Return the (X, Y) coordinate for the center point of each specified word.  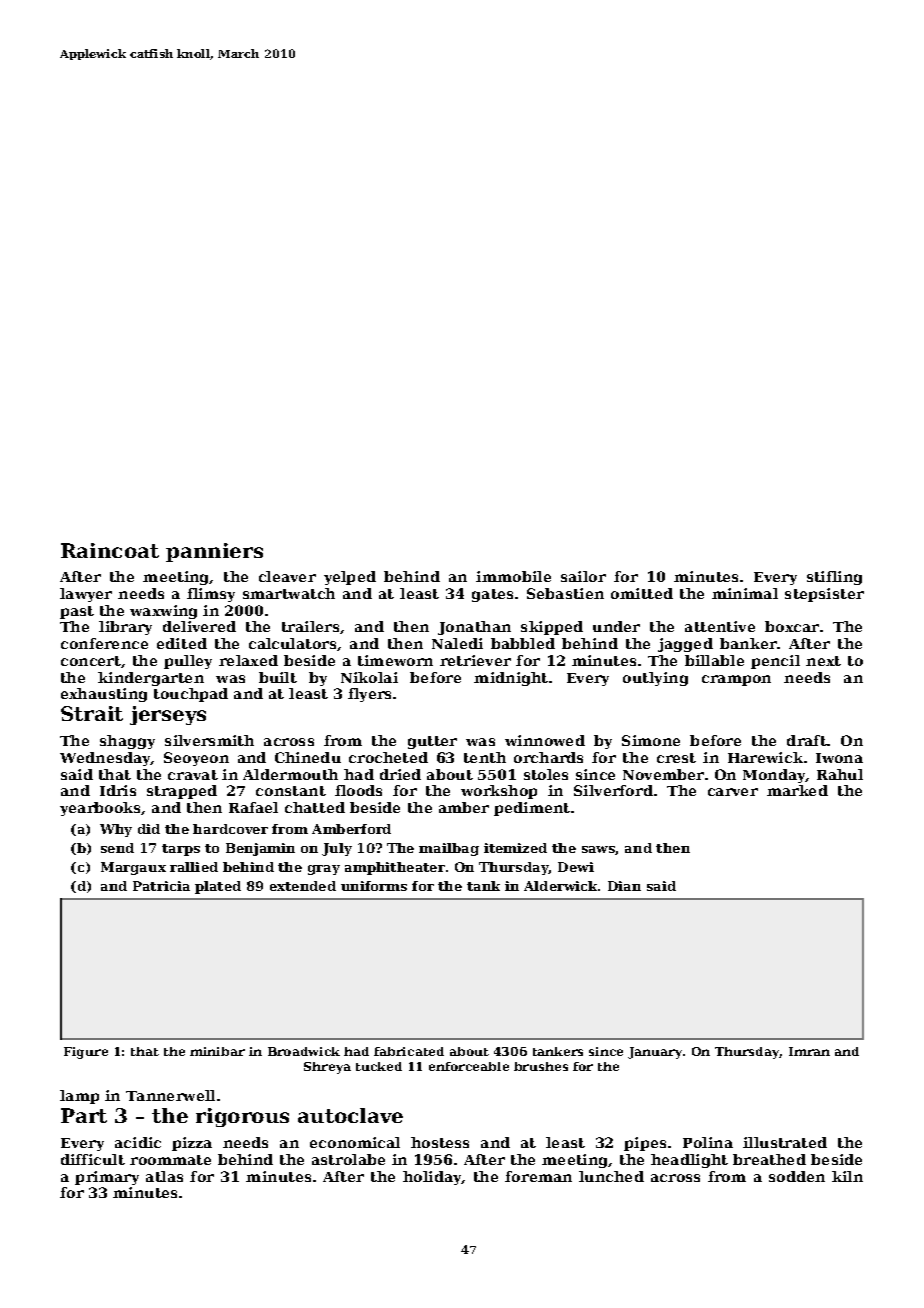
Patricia (161, 886)
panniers (214, 552)
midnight (511, 679)
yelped (350, 578)
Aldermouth (290, 774)
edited (182, 643)
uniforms (374, 886)
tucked (379, 1066)
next (823, 661)
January (655, 1053)
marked (797, 790)
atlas (164, 1176)
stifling (834, 578)
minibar (217, 1051)
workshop (499, 792)
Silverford (613, 790)
